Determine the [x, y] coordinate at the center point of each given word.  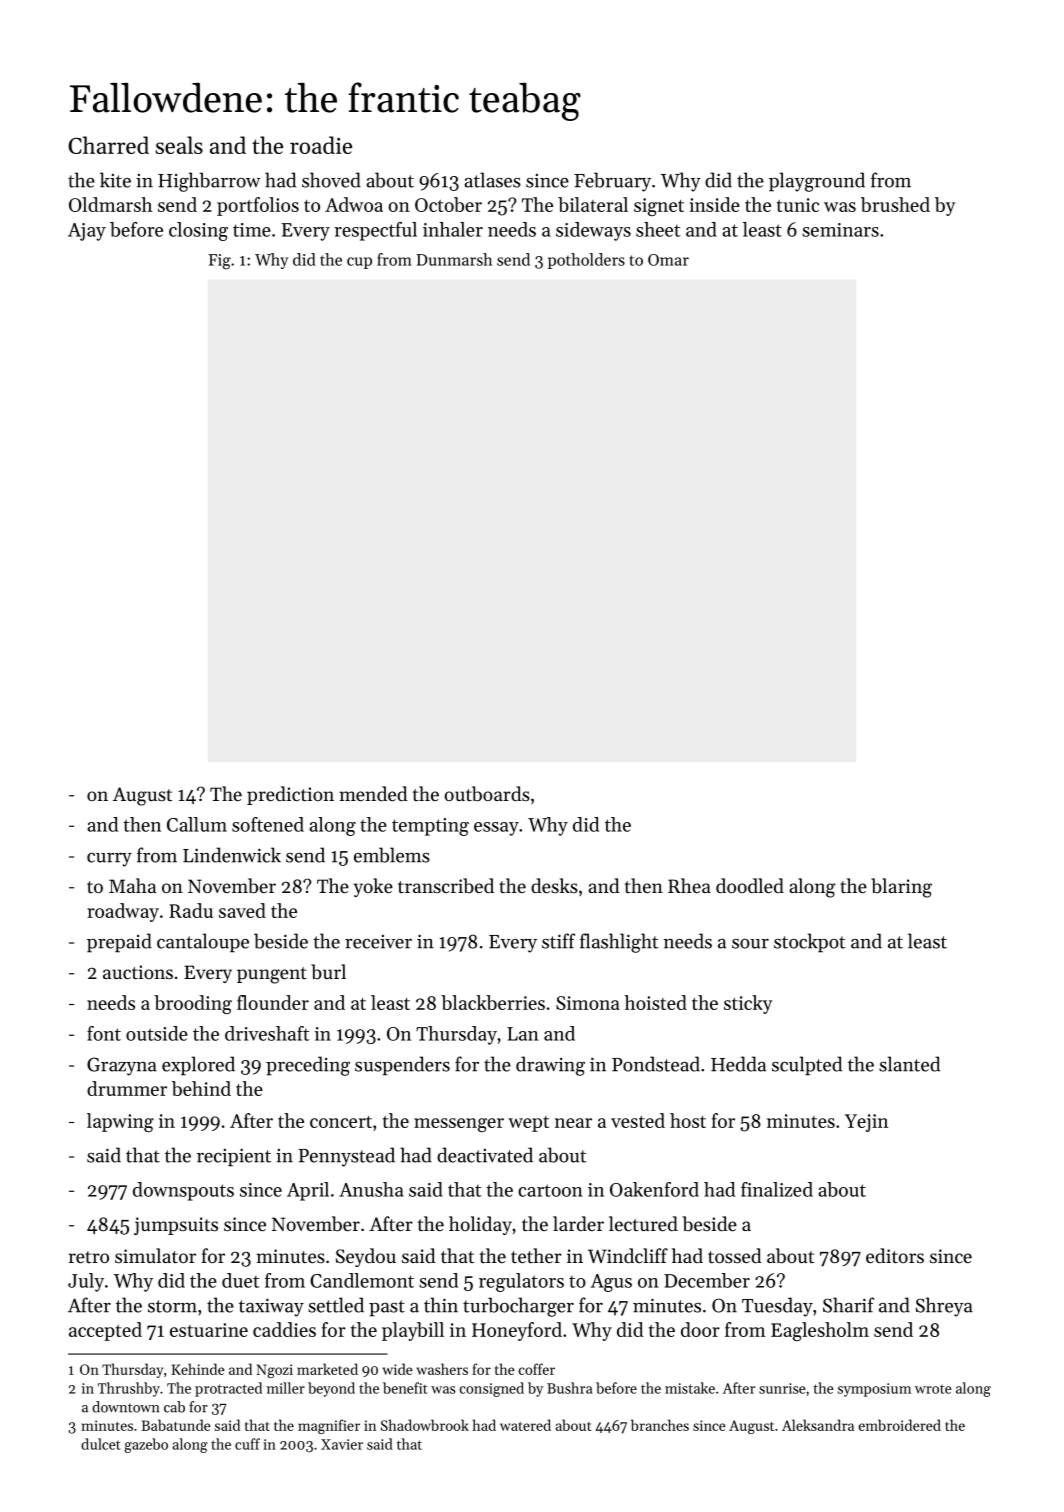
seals [179, 145]
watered [525, 1425]
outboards [487, 794]
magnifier [329, 1426]
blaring [901, 888]
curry [109, 860]
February [612, 182]
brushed [895, 204]
